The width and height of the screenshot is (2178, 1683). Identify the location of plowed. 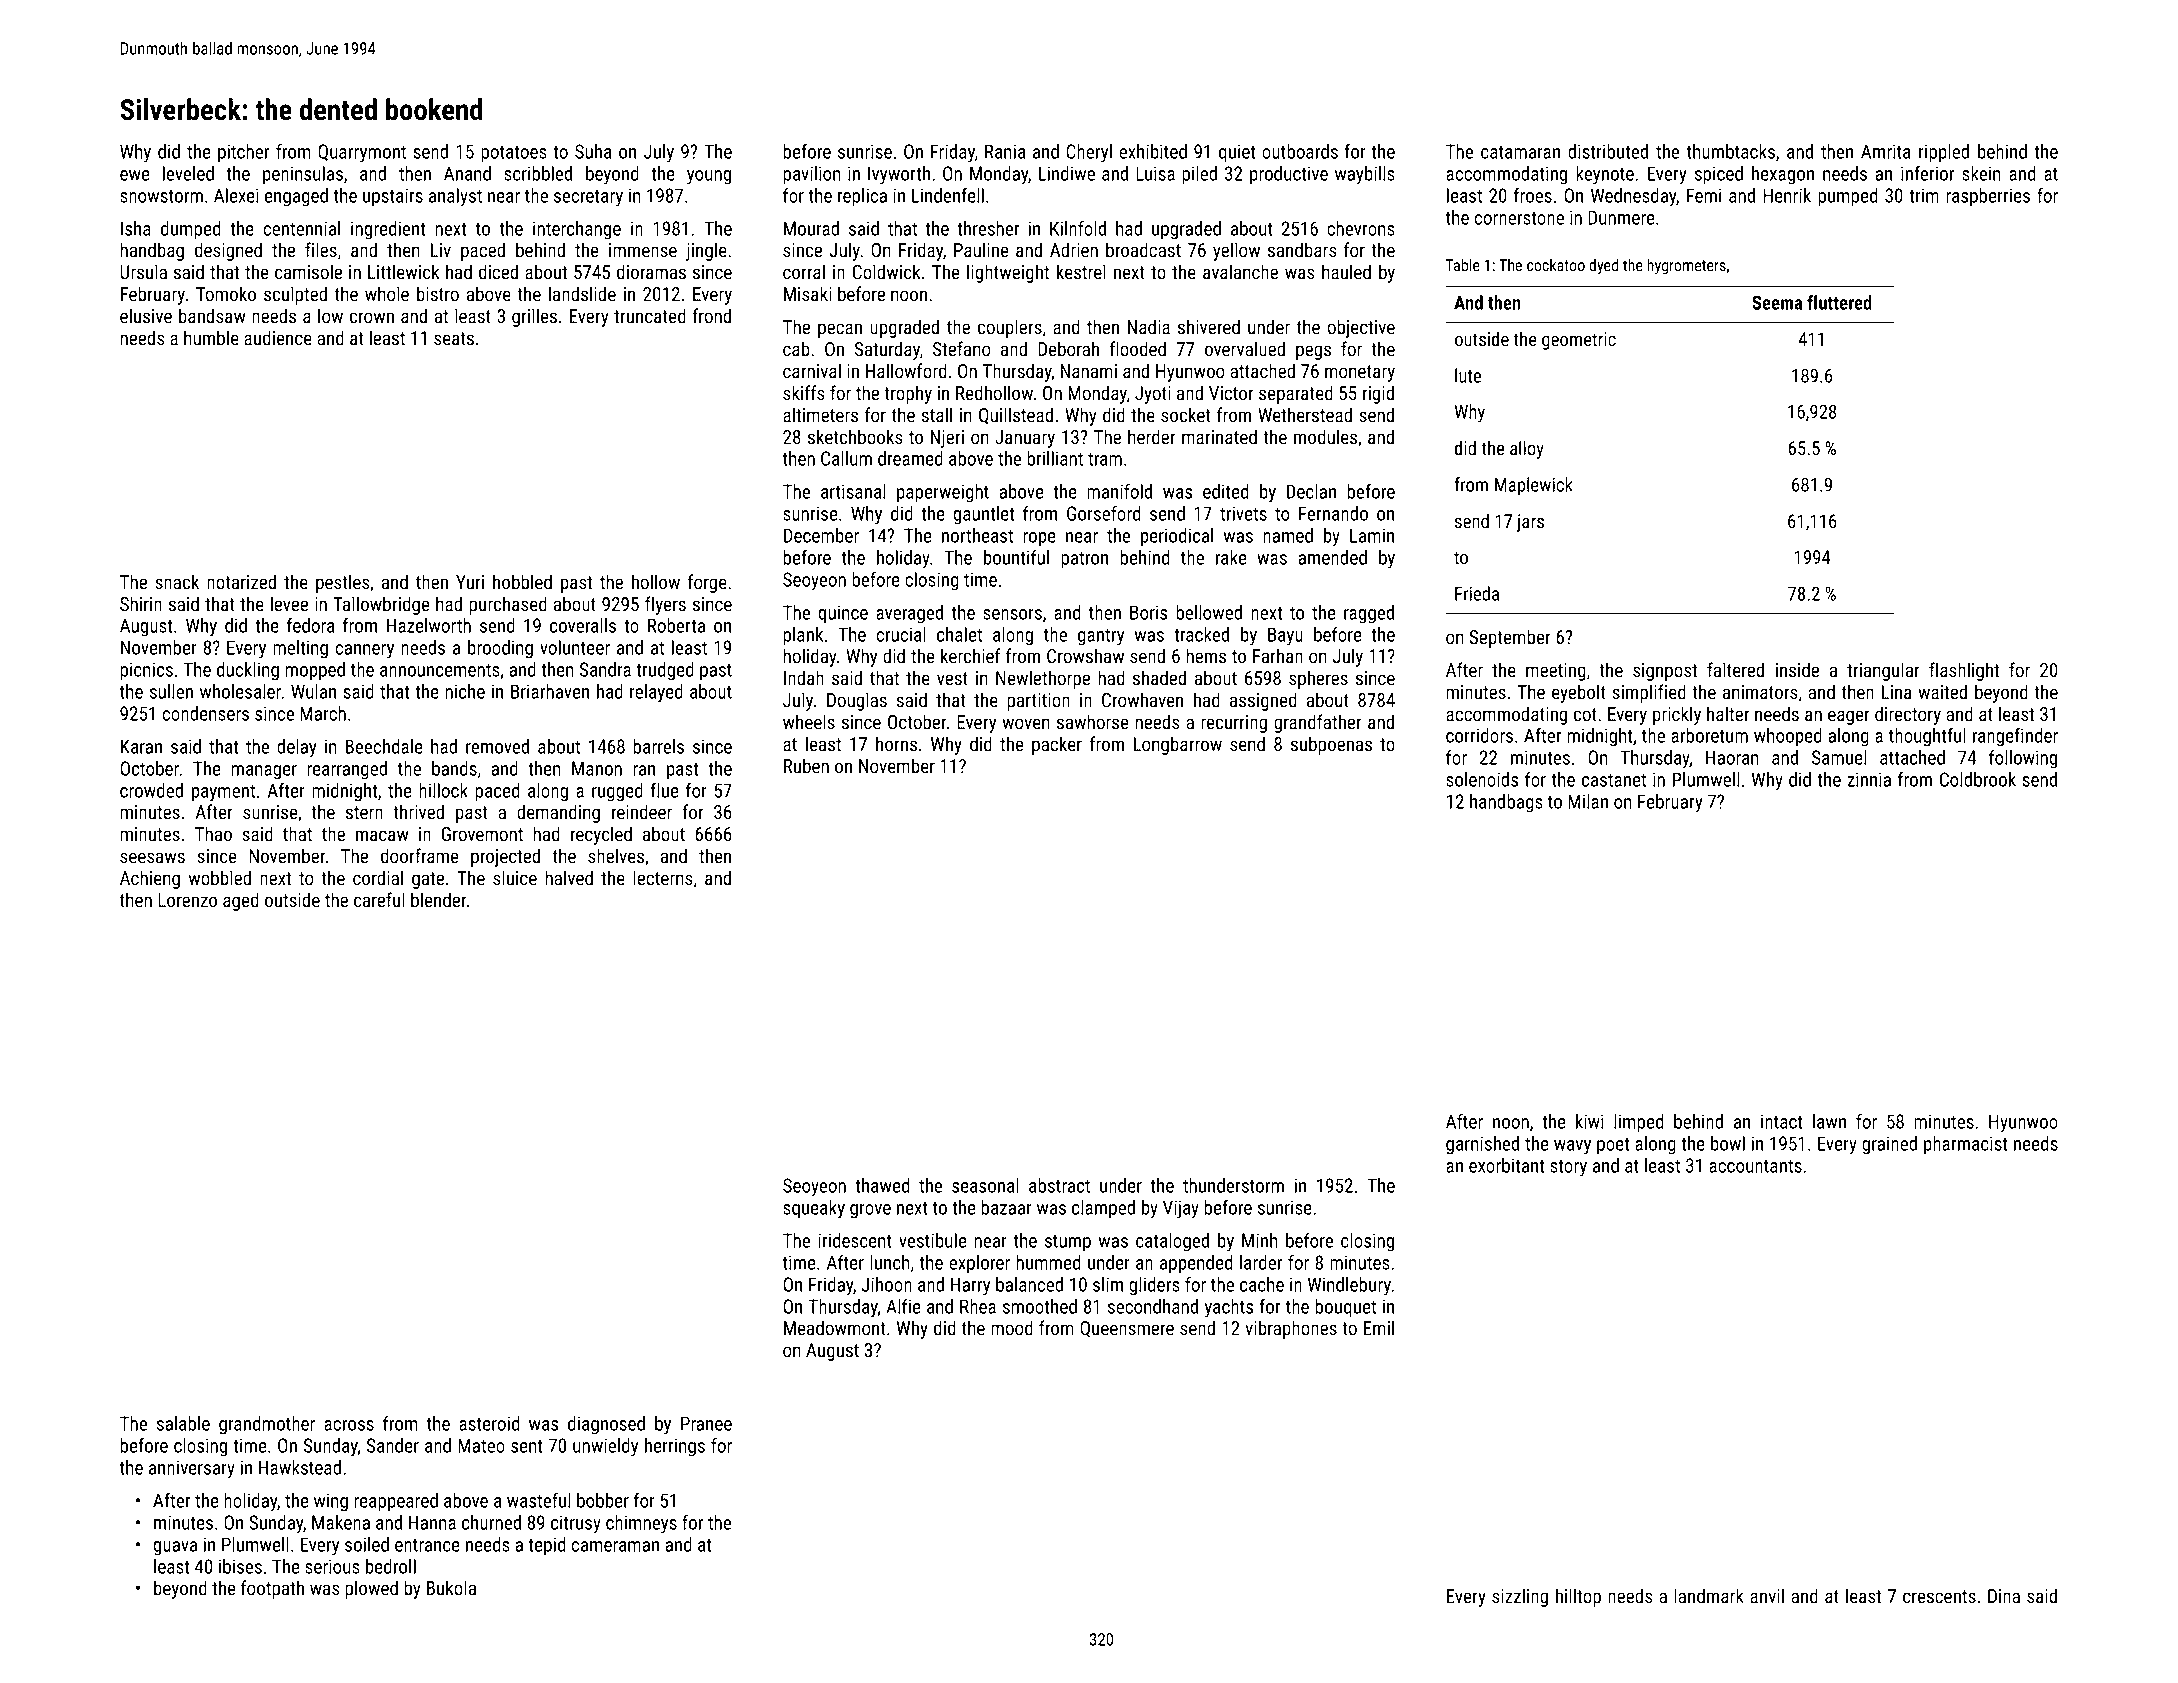
(371, 1589).
